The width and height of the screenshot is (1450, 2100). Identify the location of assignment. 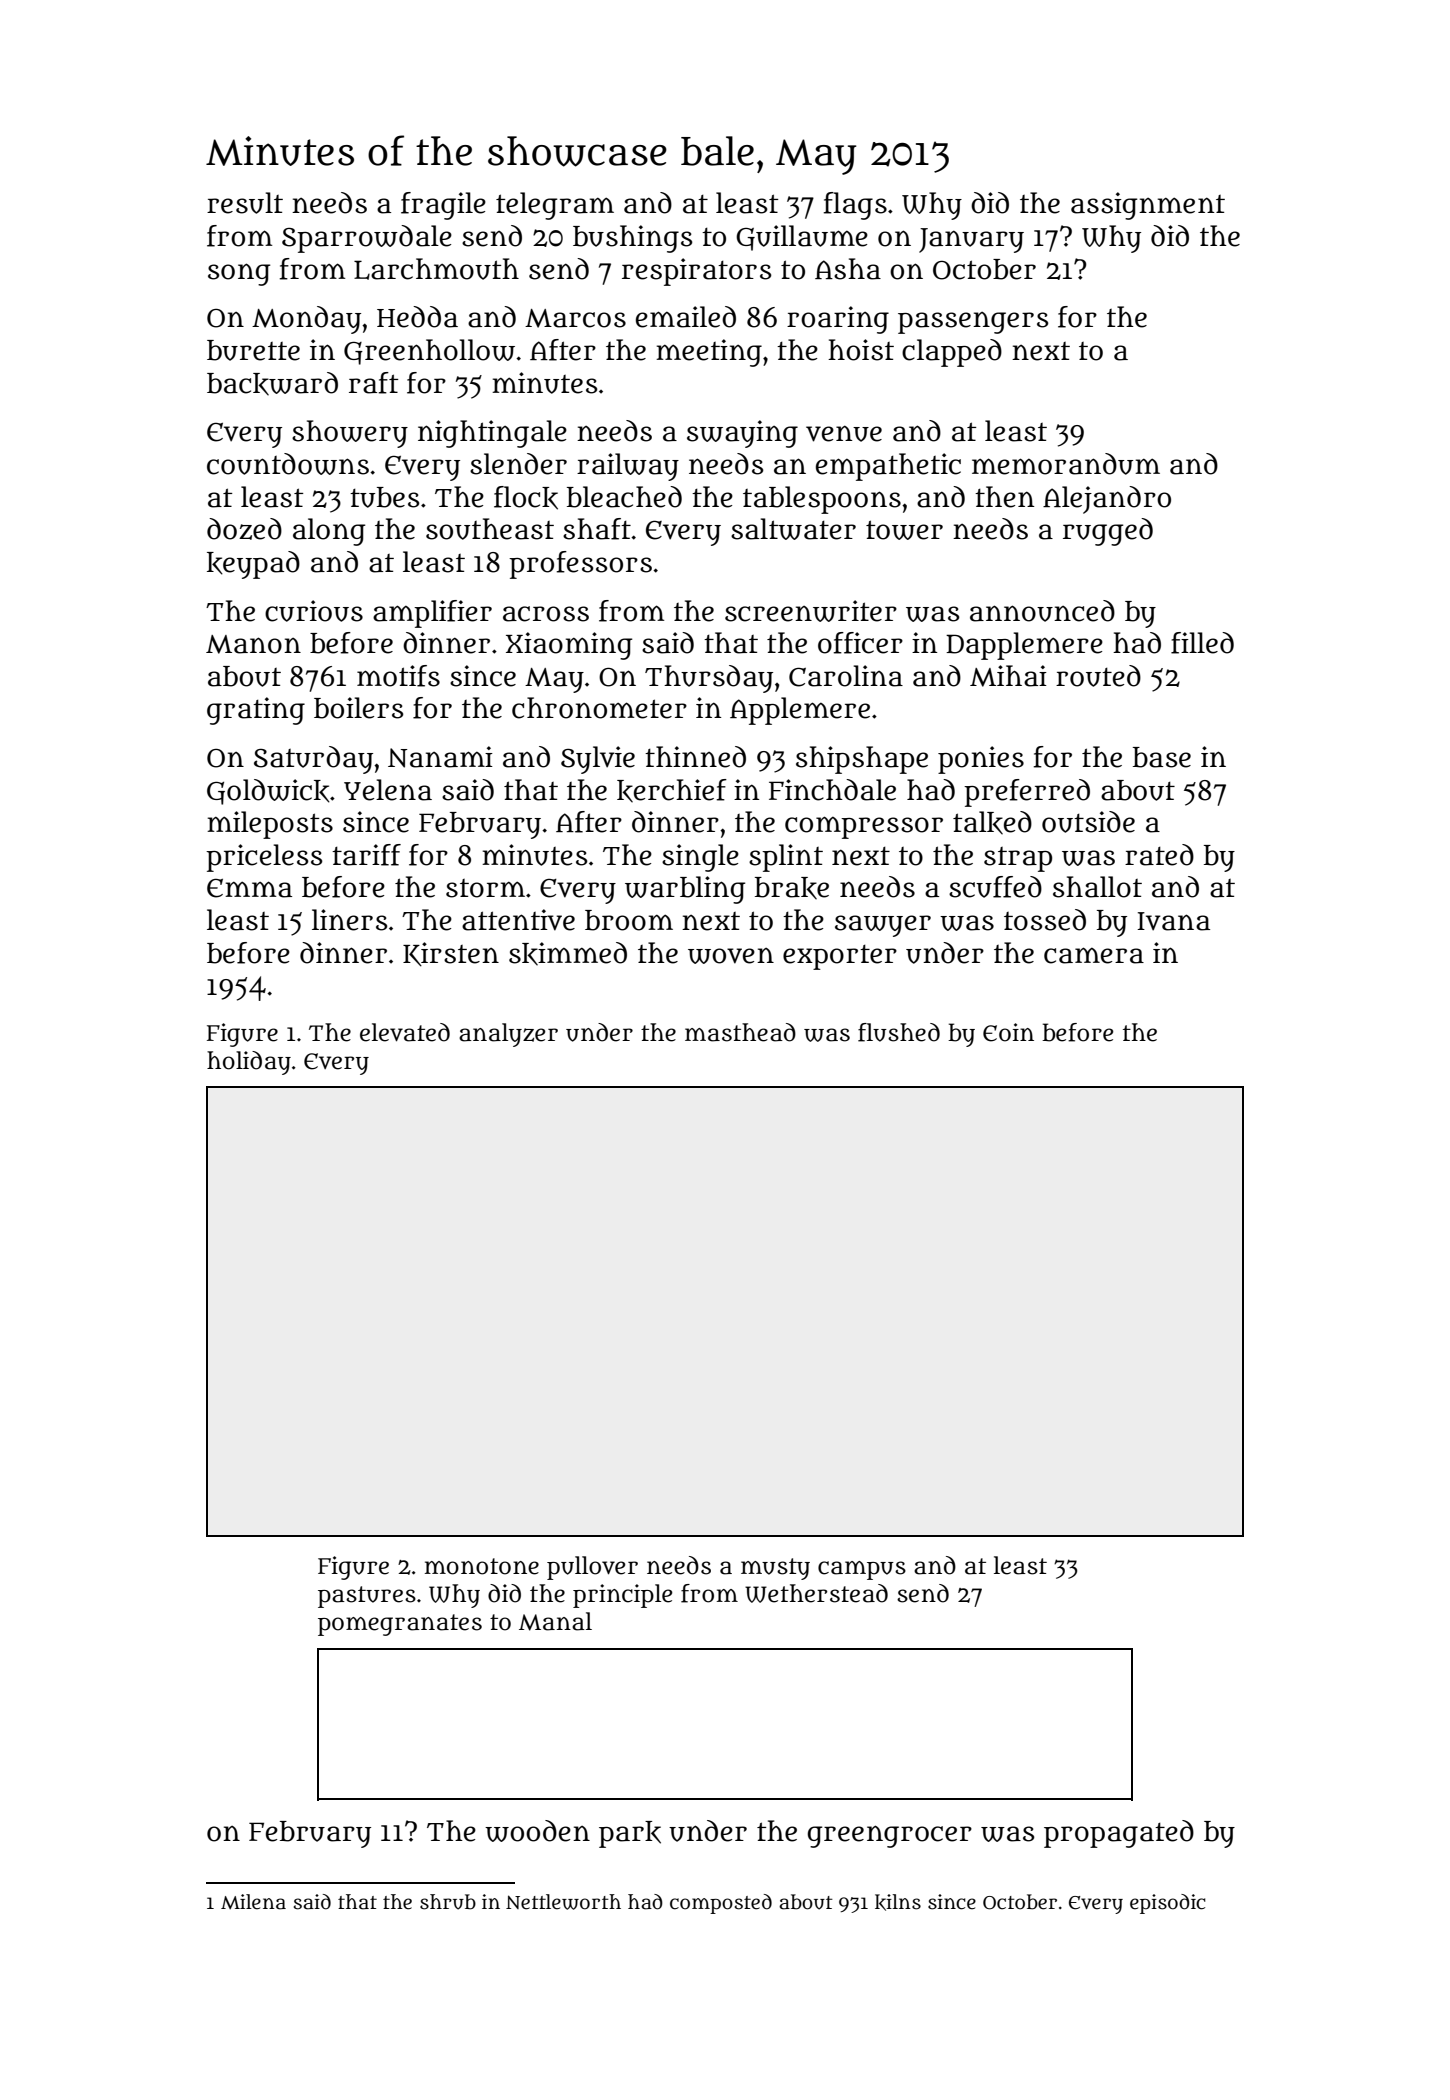
(1148, 206).
